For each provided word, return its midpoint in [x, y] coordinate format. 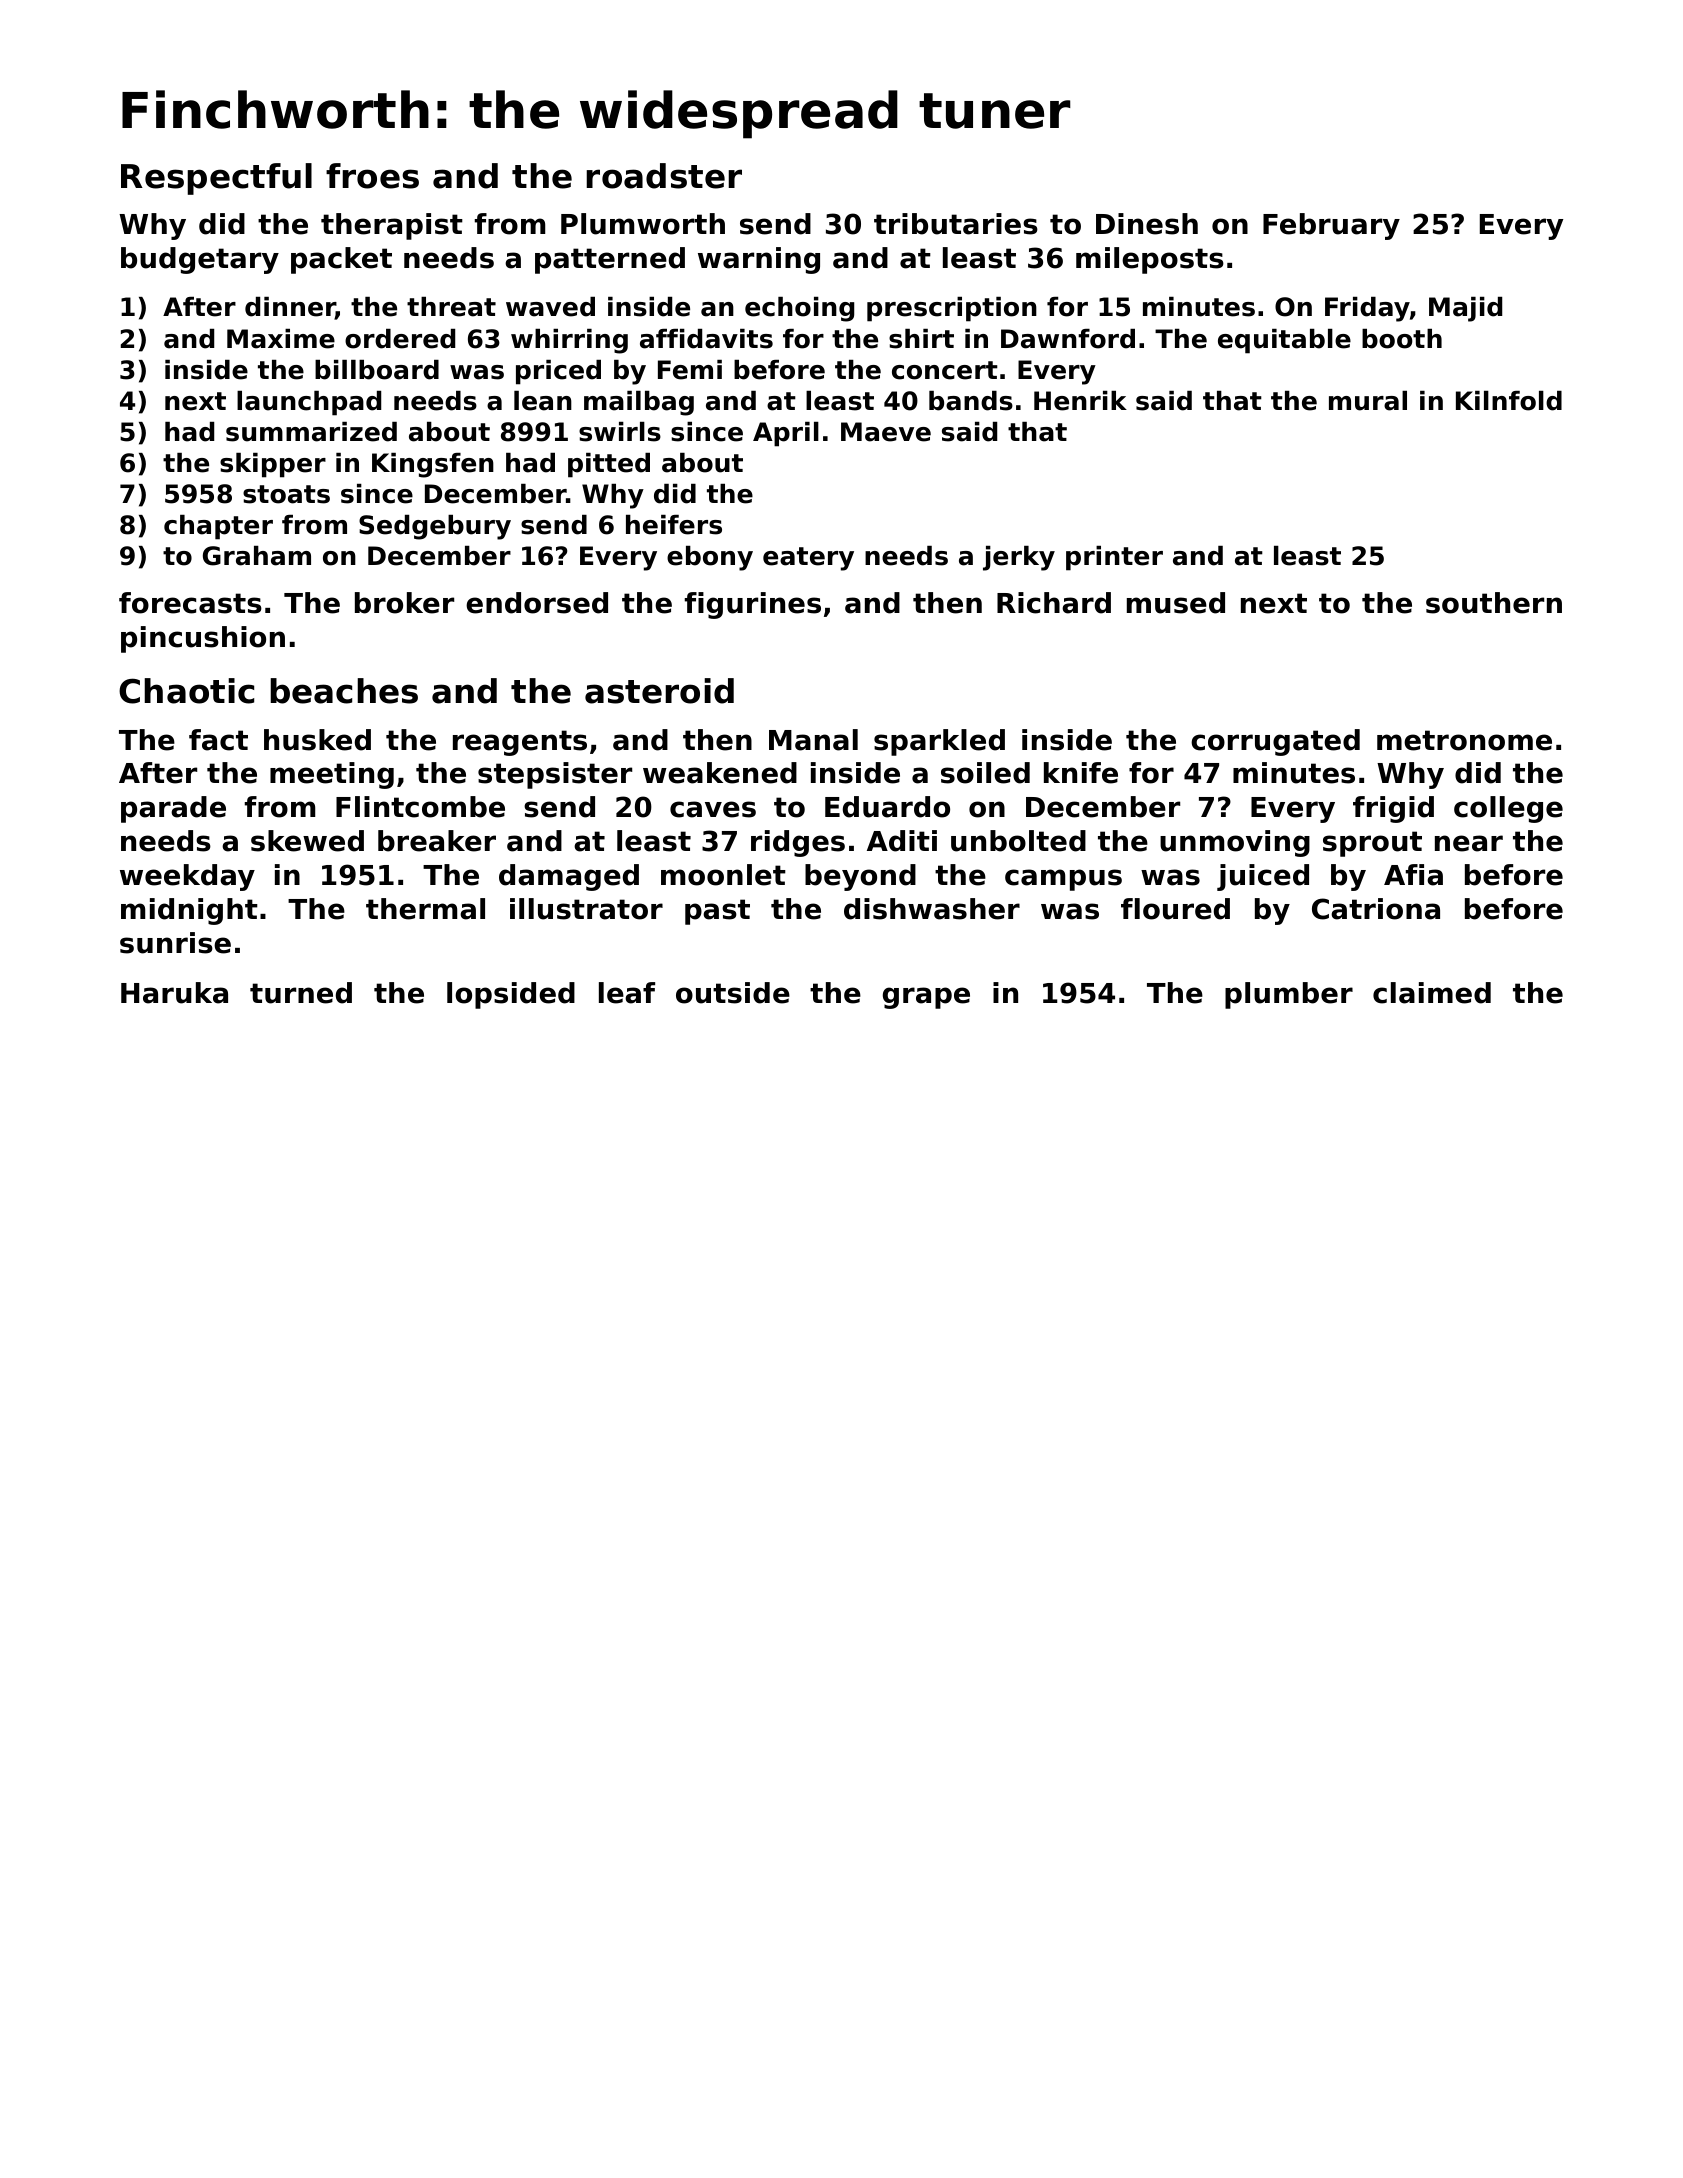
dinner [290, 308]
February [1331, 226]
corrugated [1275, 742]
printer [1114, 558]
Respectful [216, 179]
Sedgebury [435, 527]
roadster [664, 176]
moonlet [723, 875]
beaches [344, 691]
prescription [952, 309]
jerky [1019, 558]
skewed [307, 841]
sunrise [175, 943]
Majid [1465, 309]
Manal [813, 740]
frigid [1393, 809]
